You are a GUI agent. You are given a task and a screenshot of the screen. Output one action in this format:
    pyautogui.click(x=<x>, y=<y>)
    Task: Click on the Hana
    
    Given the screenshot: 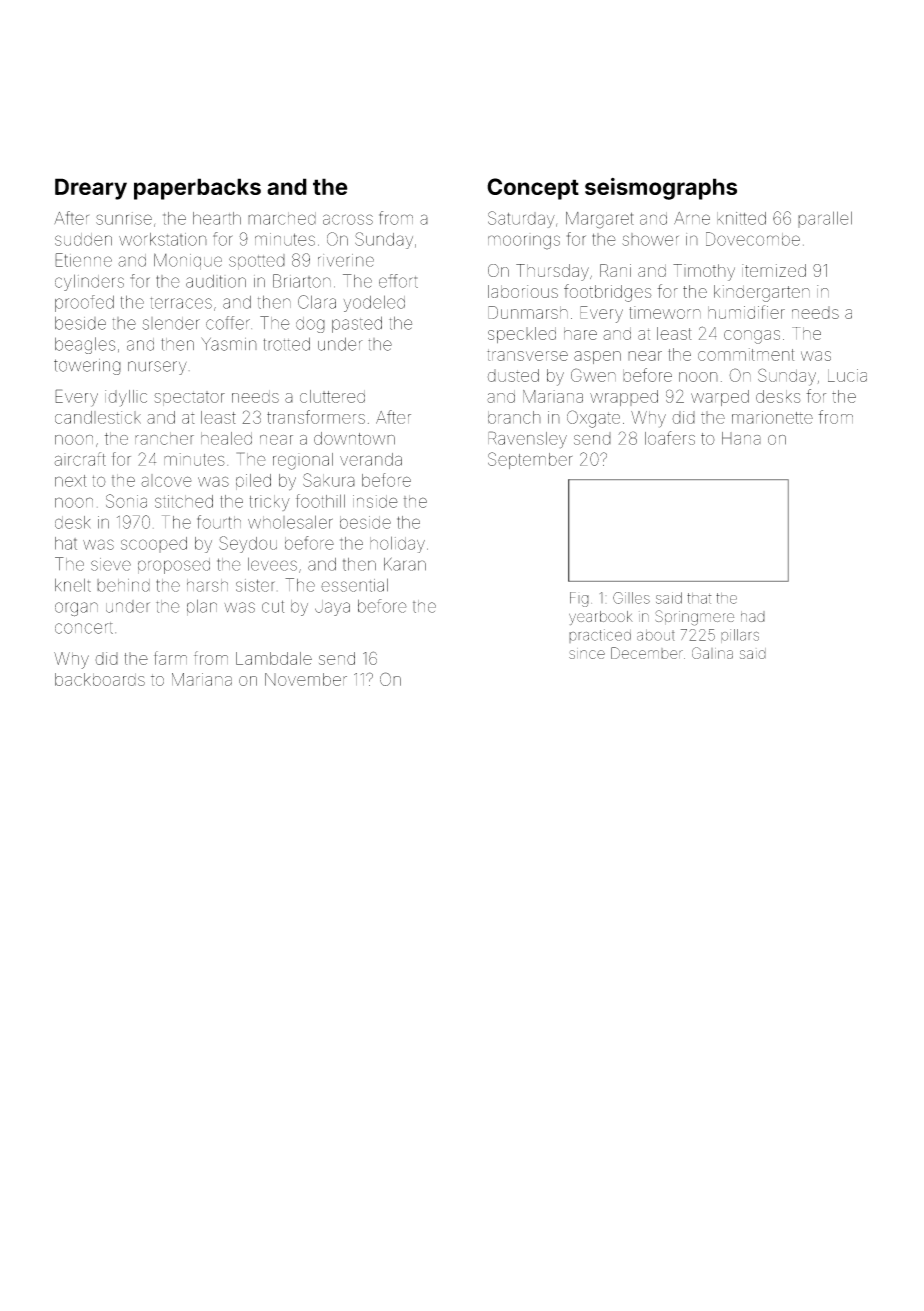 What is the action you would take?
    pyautogui.click(x=741, y=438)
